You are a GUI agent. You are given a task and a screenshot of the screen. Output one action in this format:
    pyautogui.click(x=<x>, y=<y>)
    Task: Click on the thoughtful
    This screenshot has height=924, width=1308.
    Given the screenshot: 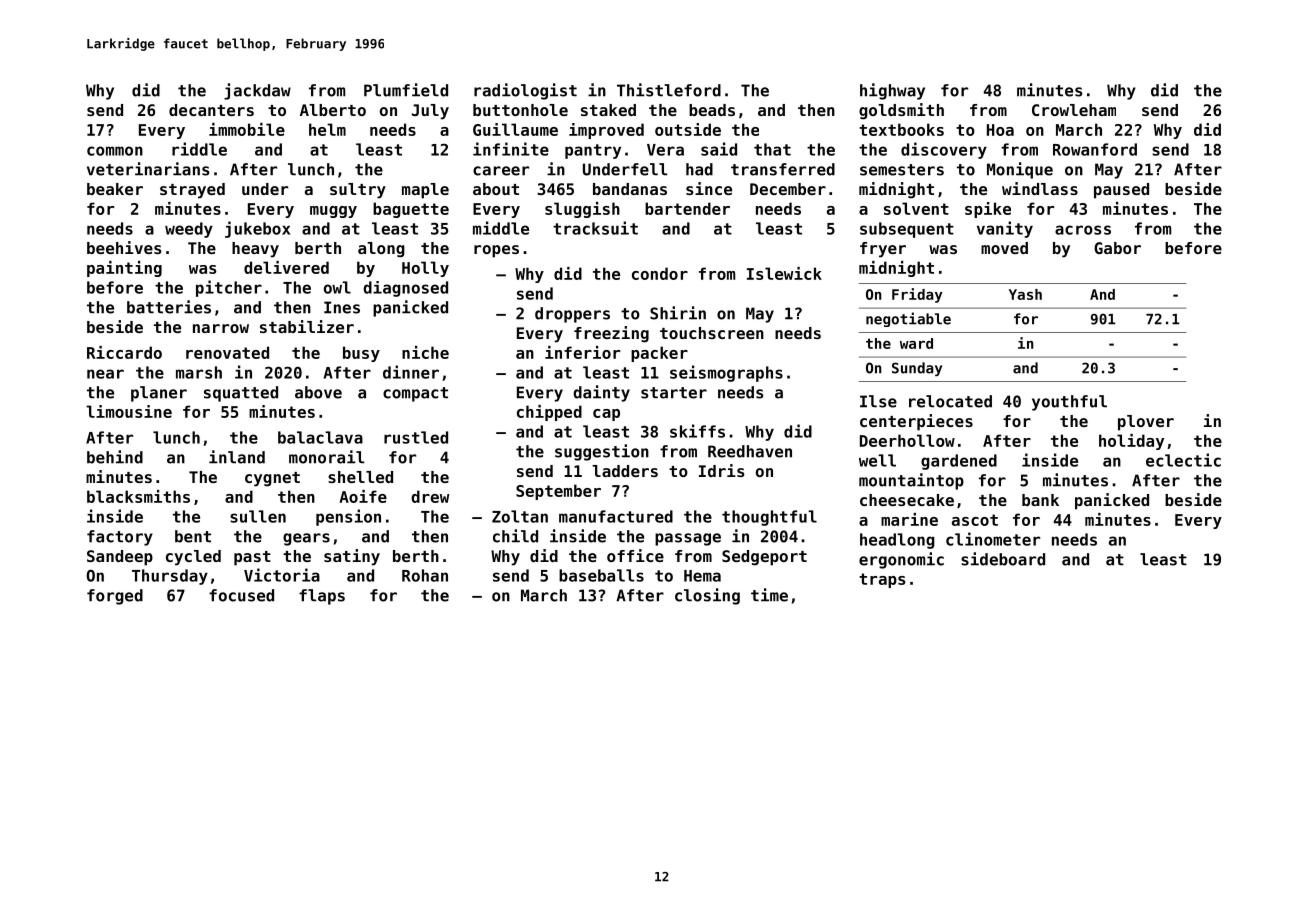 What is the action you would take?
    pyautogui.click(x=769, y=518)
